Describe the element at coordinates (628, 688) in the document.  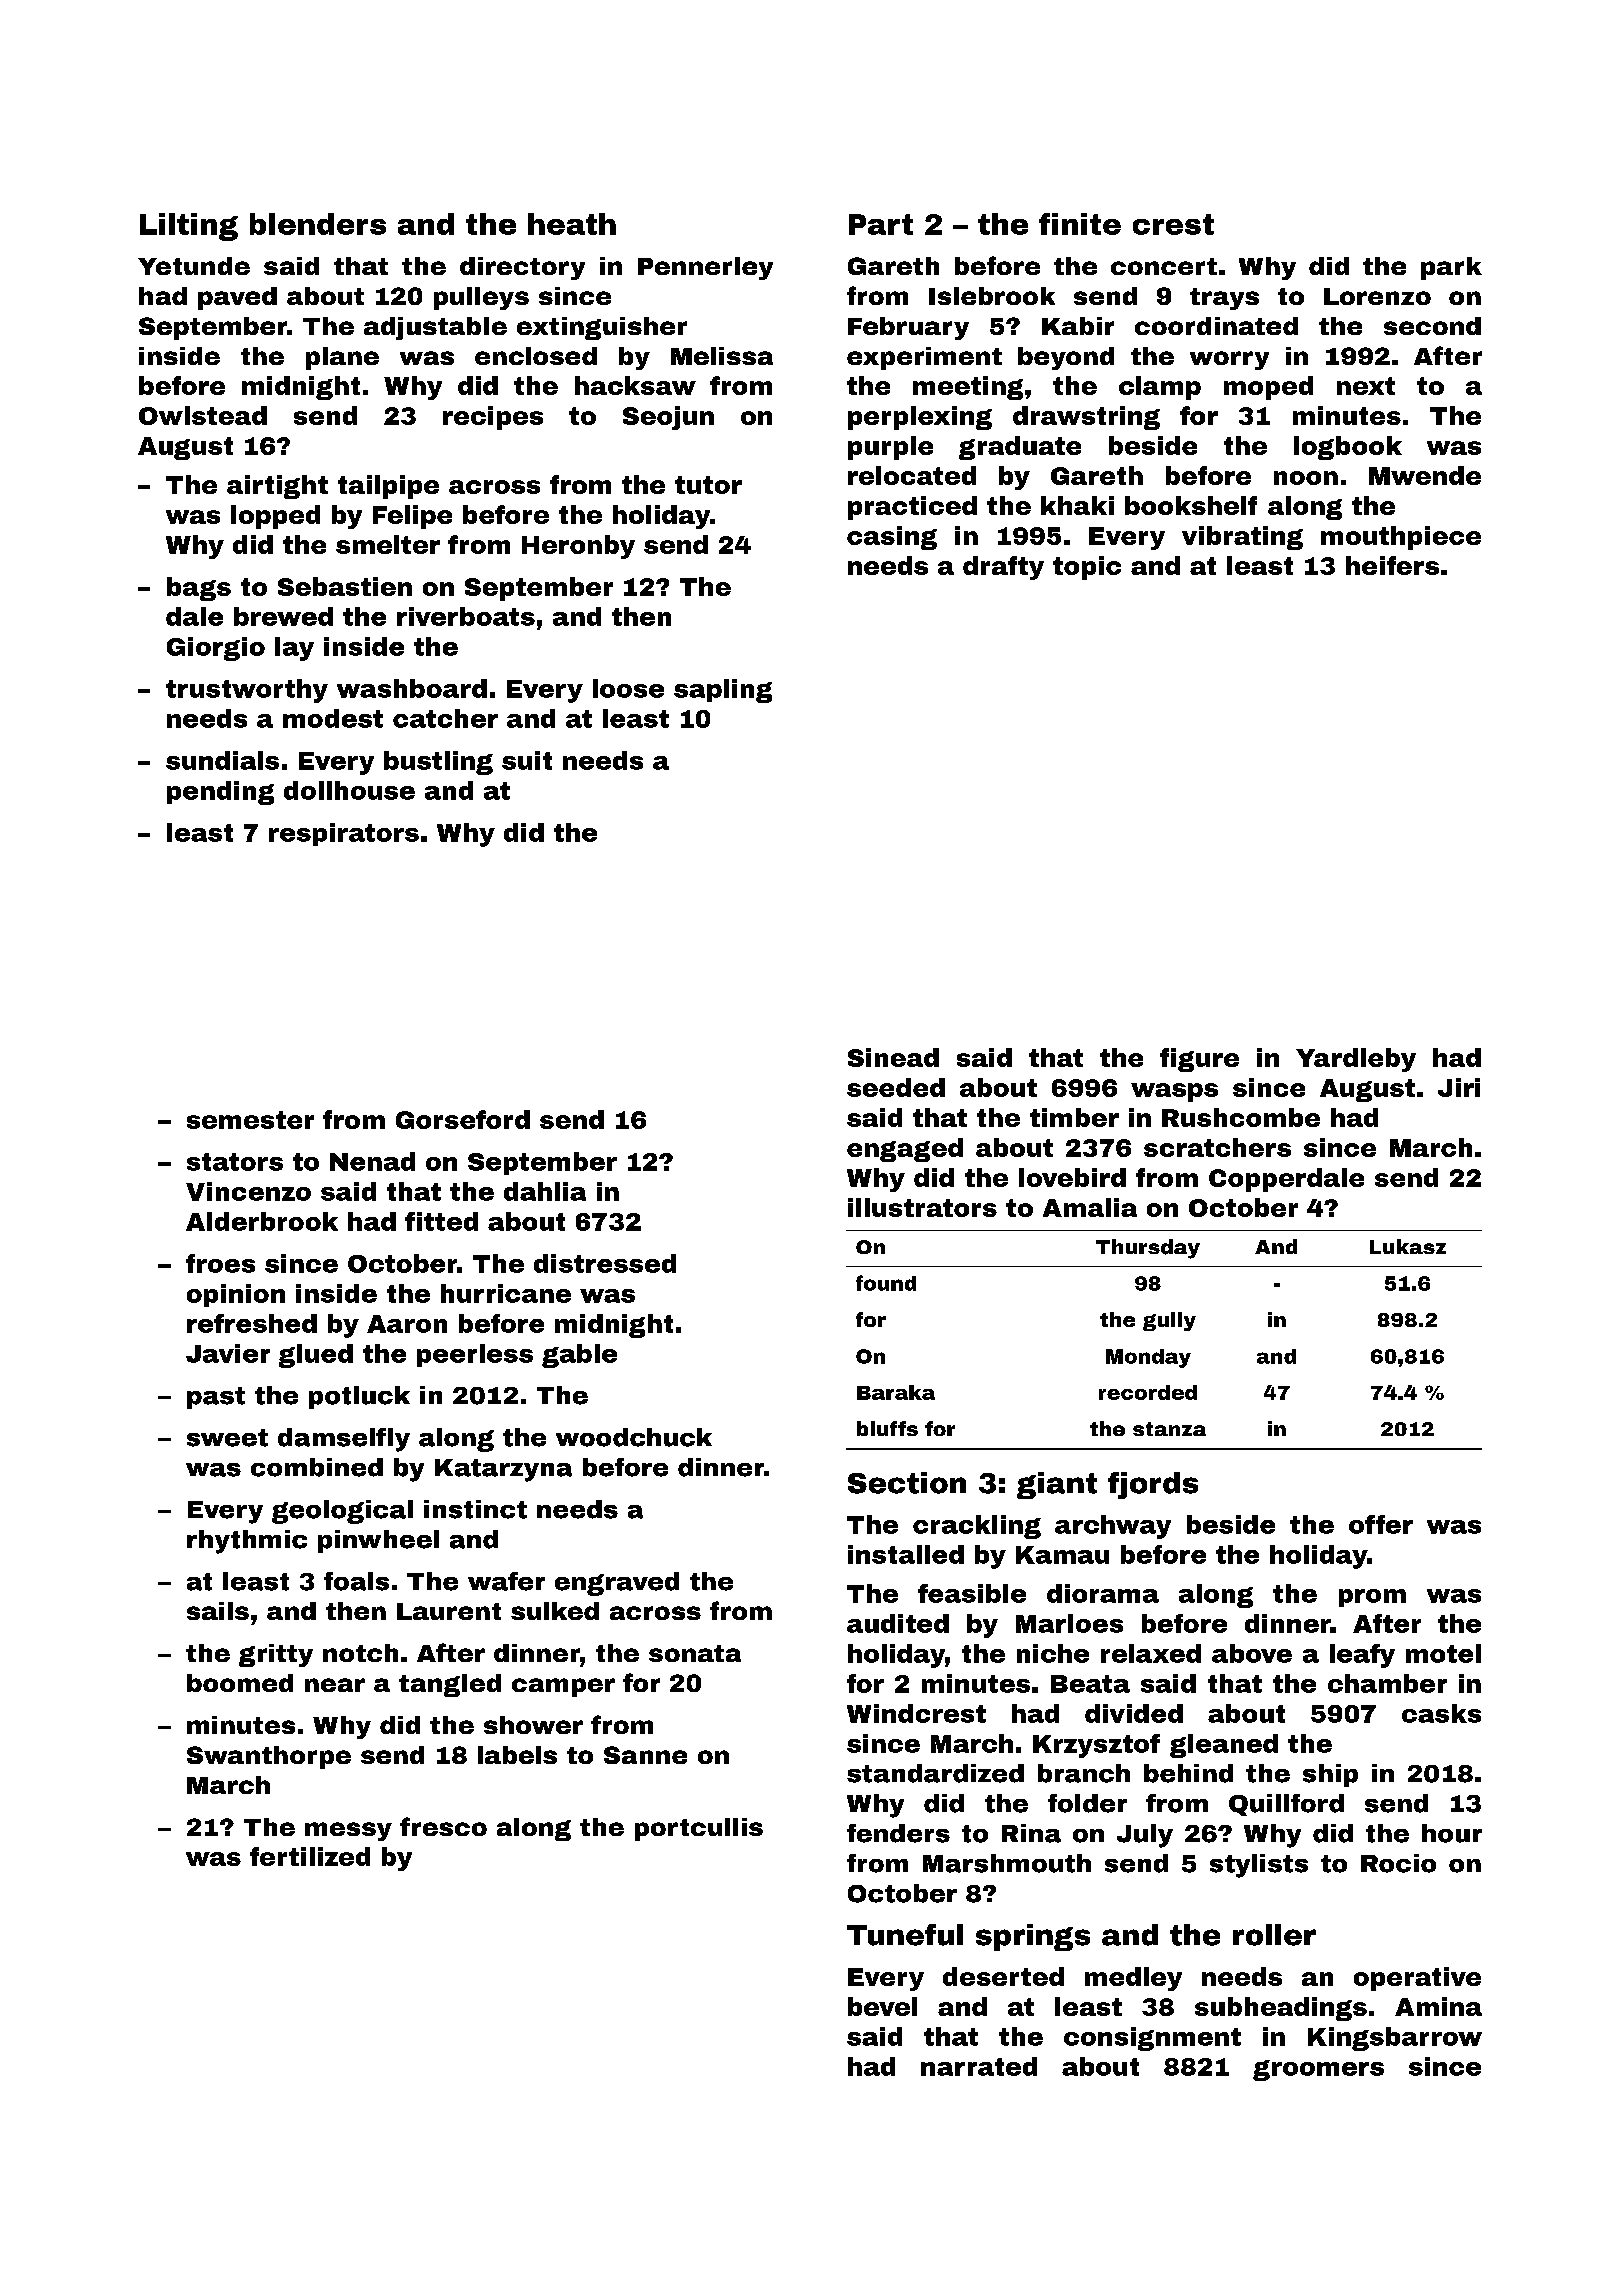
I see `loose` at that location.
